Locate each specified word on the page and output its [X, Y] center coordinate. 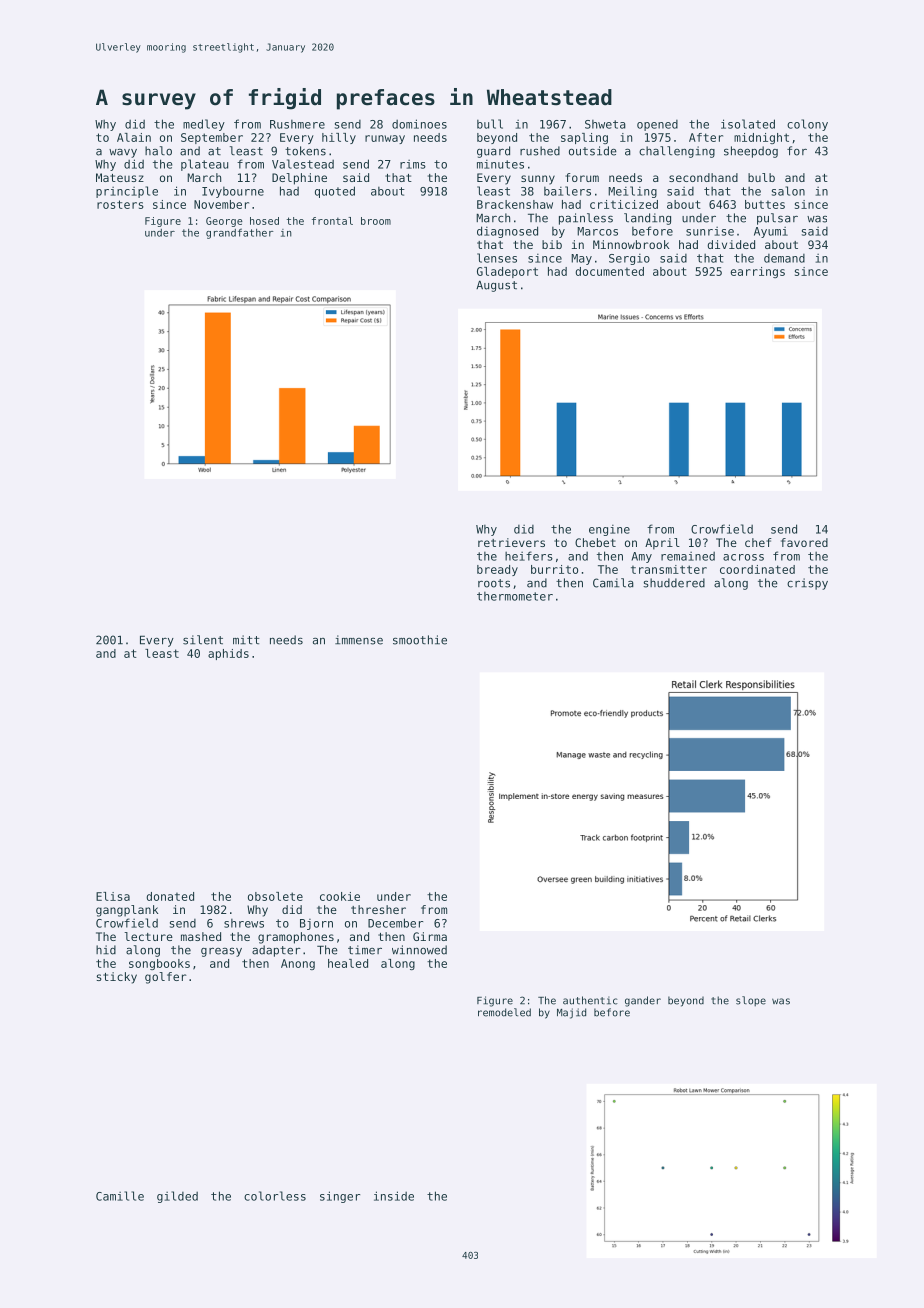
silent [203, 640]
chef [758, 542]
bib [552, 244]
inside [394, 1196]
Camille [120, 1196]
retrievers [511, 542]
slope [751, 1001]
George [224, 222]
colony [807, 125]
